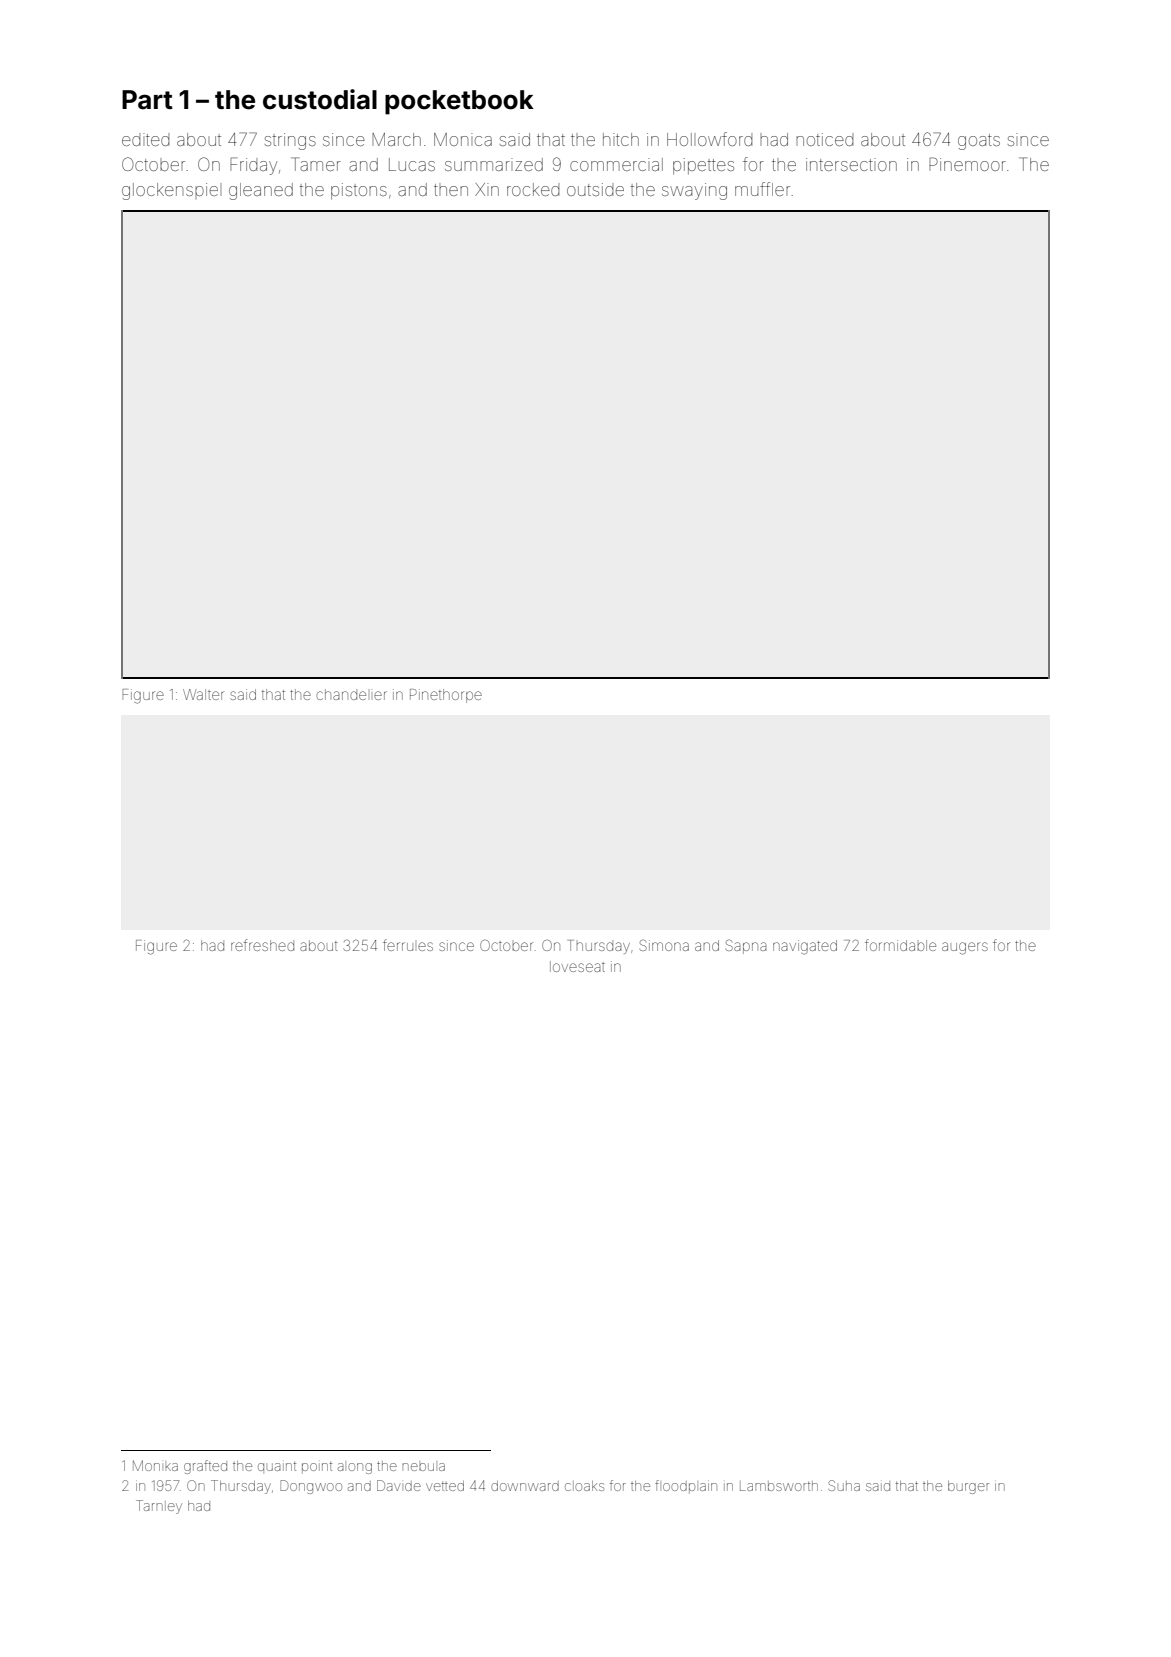 The height and width of the screenshot is (1657, 1171). Describe the element at coordinates (446, 696) in the screenshot. I see `Pinethorpe` at that location.
